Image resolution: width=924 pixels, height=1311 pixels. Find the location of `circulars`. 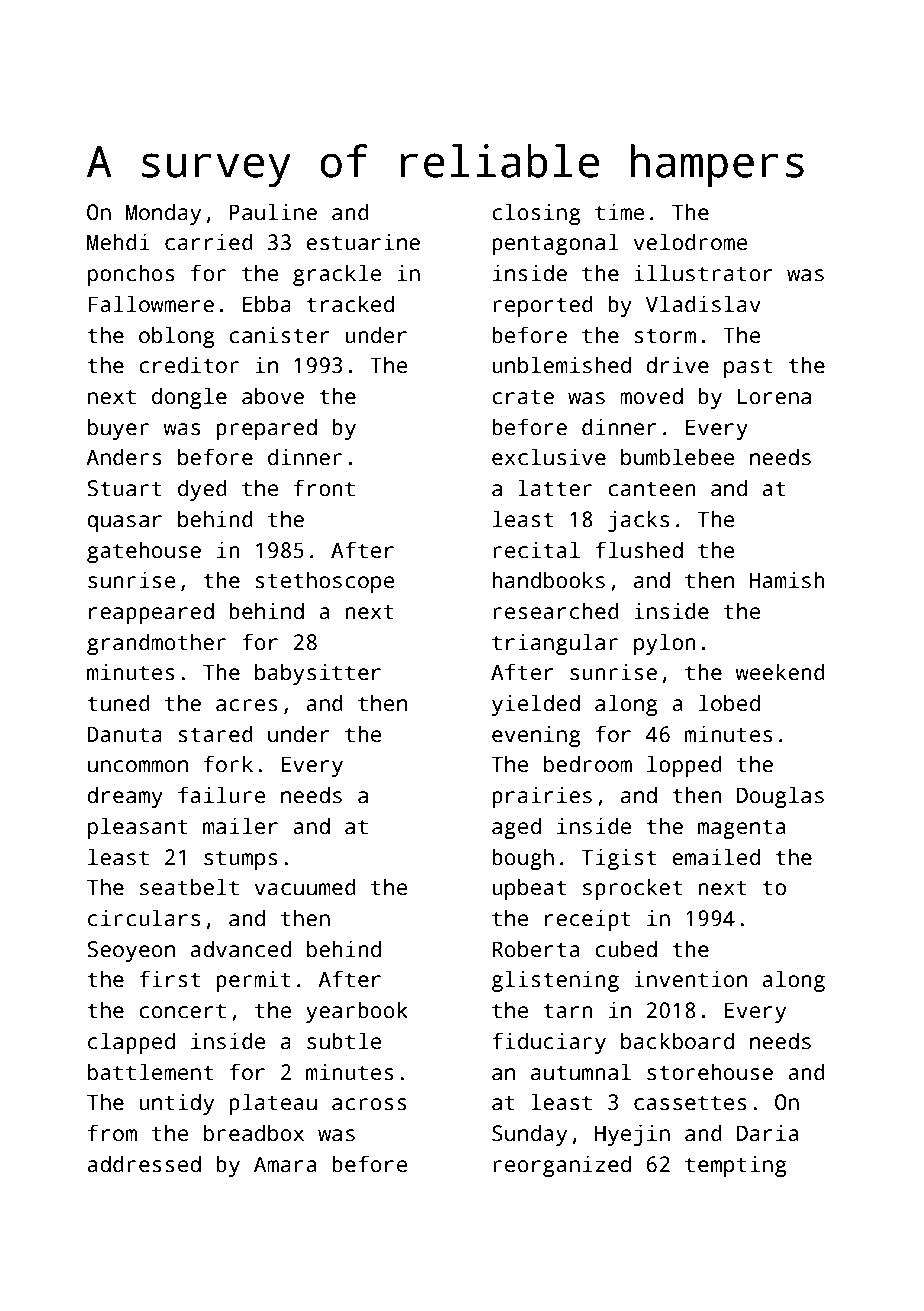

circulars is located at coordinates (144, 918).
